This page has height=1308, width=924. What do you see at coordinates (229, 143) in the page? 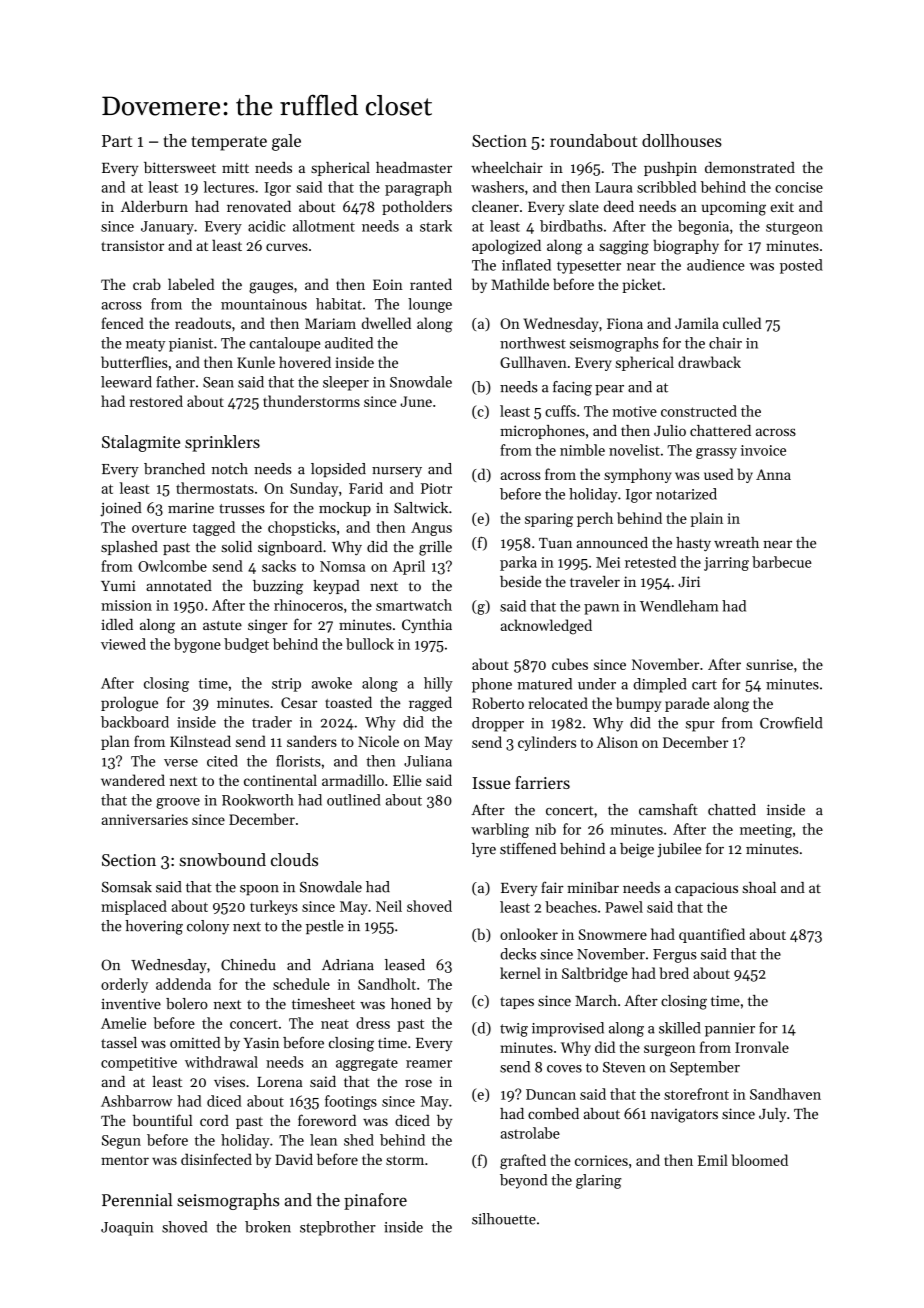
I see `temperate` at bounding box center [229, 143].
